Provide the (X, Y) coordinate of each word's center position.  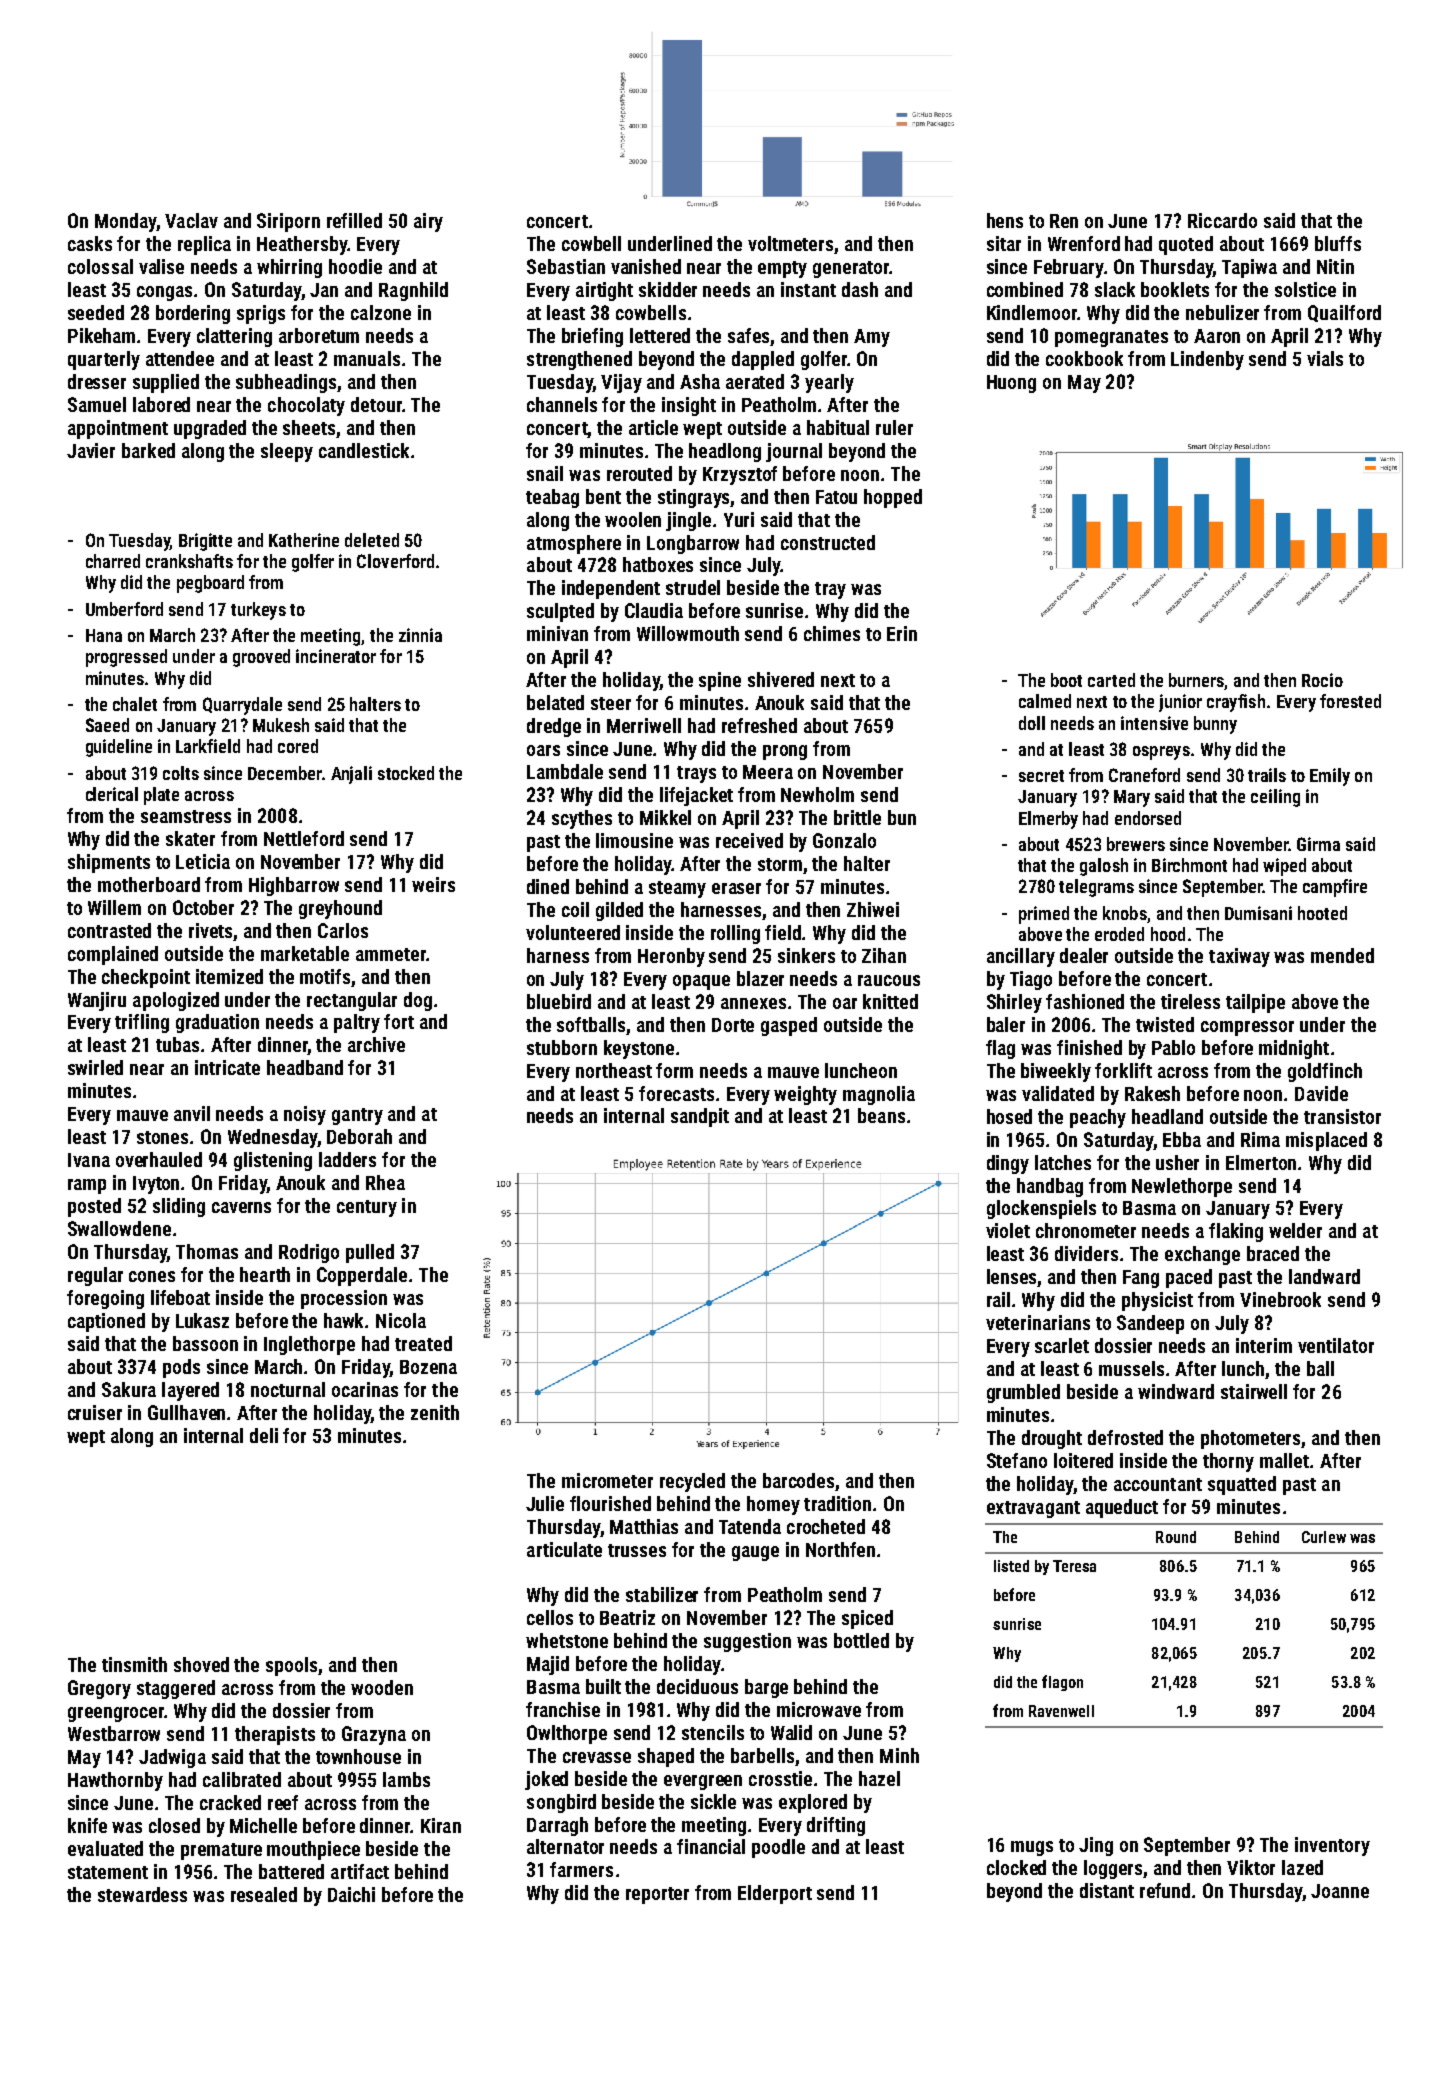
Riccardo (1222, 220)
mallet (1284, 1460)
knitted (890, 1001)
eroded (1119, 934)
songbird (561, 1803)
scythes (582, 819)
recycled (692, 1482)
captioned (106, 1322)
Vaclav (191, 220)
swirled (95, 1067)
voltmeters (791, 245)
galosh (1104, 867)
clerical (112, 794)
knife (87, 1825)
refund (1165, 1890)
